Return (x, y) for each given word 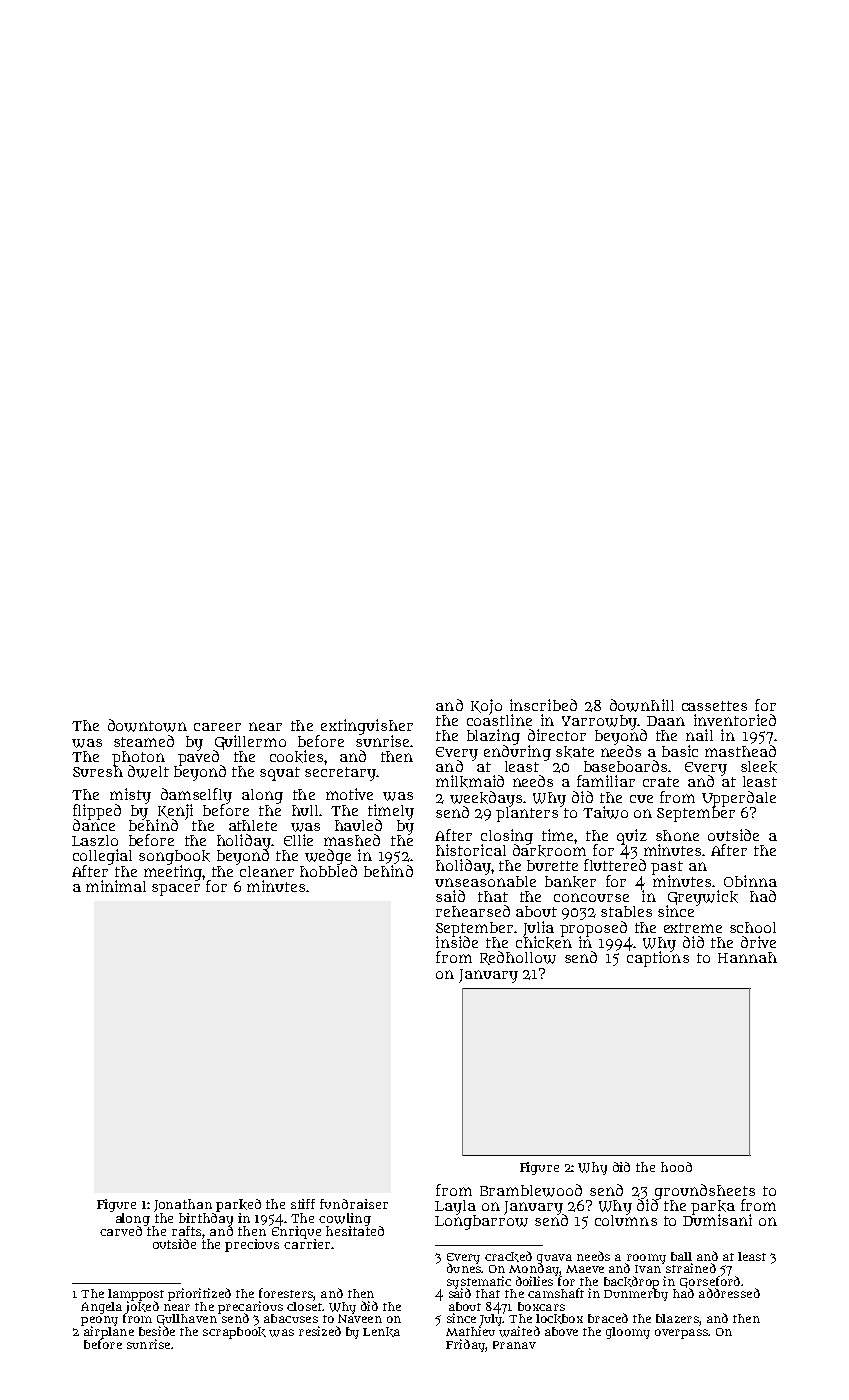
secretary (340, 774)
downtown (147, 725)
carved (121, 1231)
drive (758, 942)
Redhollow (518, 958)
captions (658, 959)
